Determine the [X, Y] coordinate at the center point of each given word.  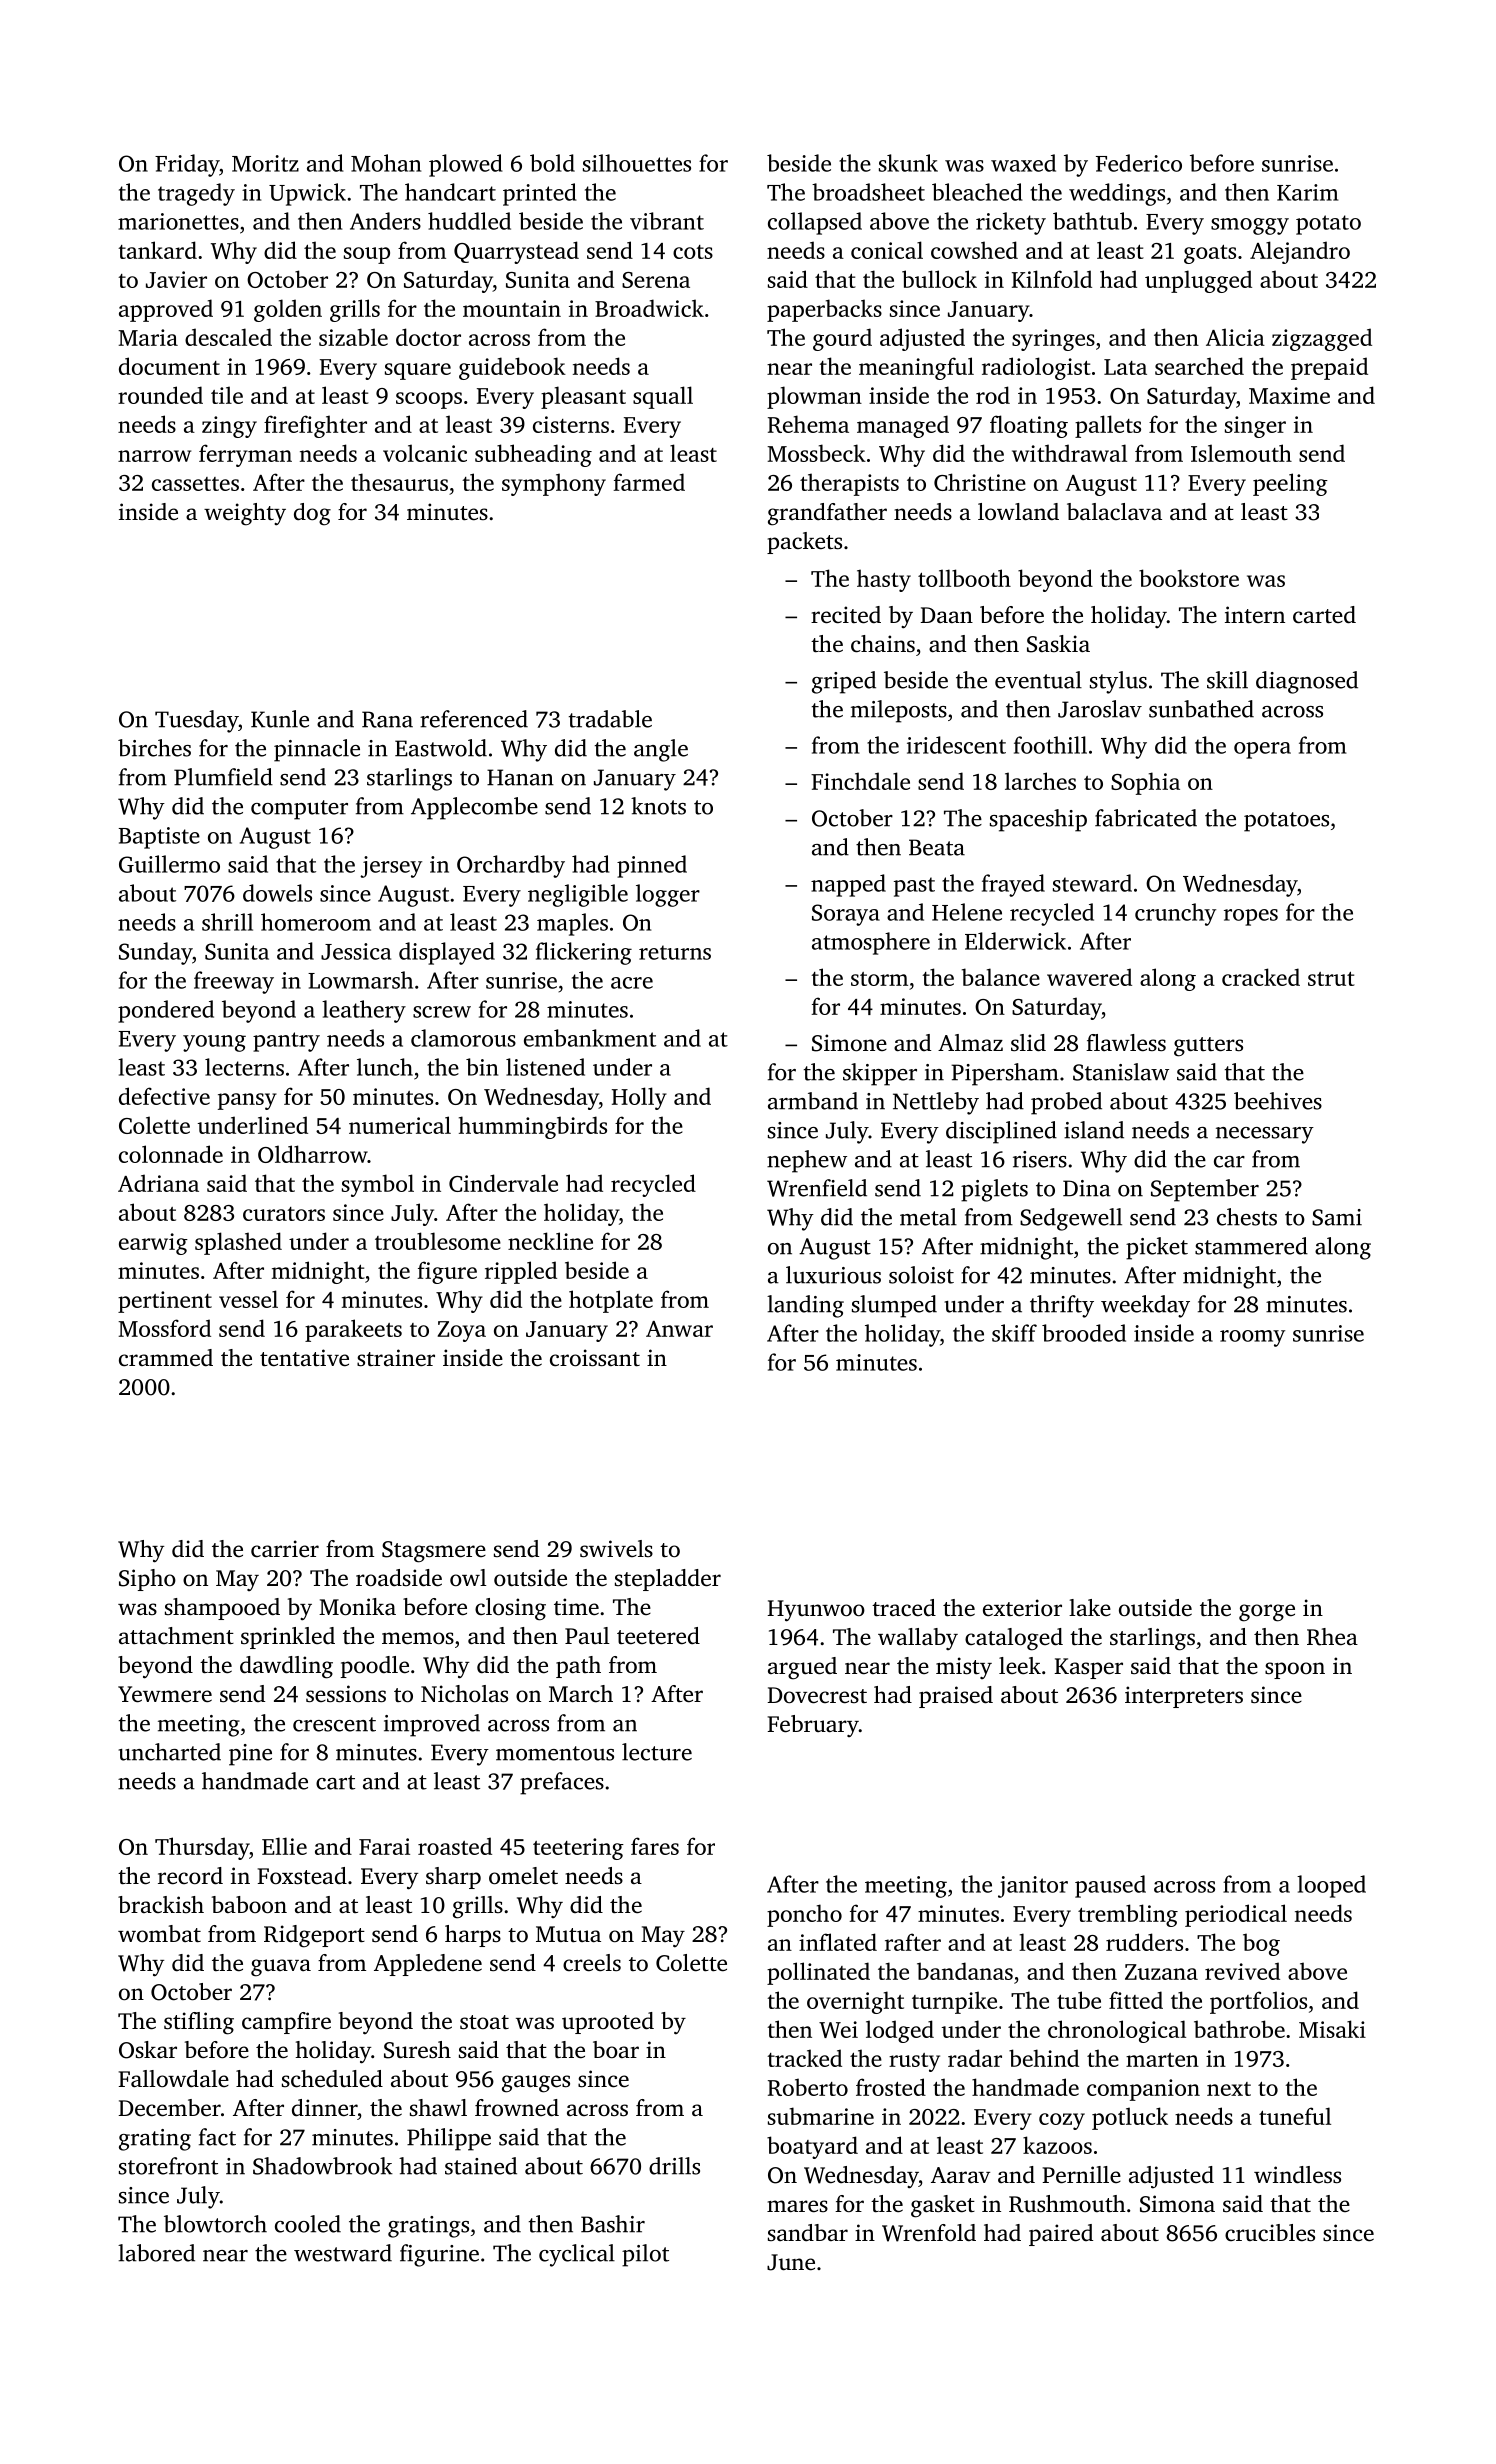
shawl [438, 2107]
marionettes [178, 221]
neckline [550, 1241]
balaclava [1114, 511]
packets [804, 543]
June [791, 2262]
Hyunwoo [816, 1611]
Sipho [147, 1580]
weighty [245, 514]
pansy [247, 1101]
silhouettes [637, 163]
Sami [1337, 1217]
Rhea [1332, 1637]
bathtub [1092, 221]
